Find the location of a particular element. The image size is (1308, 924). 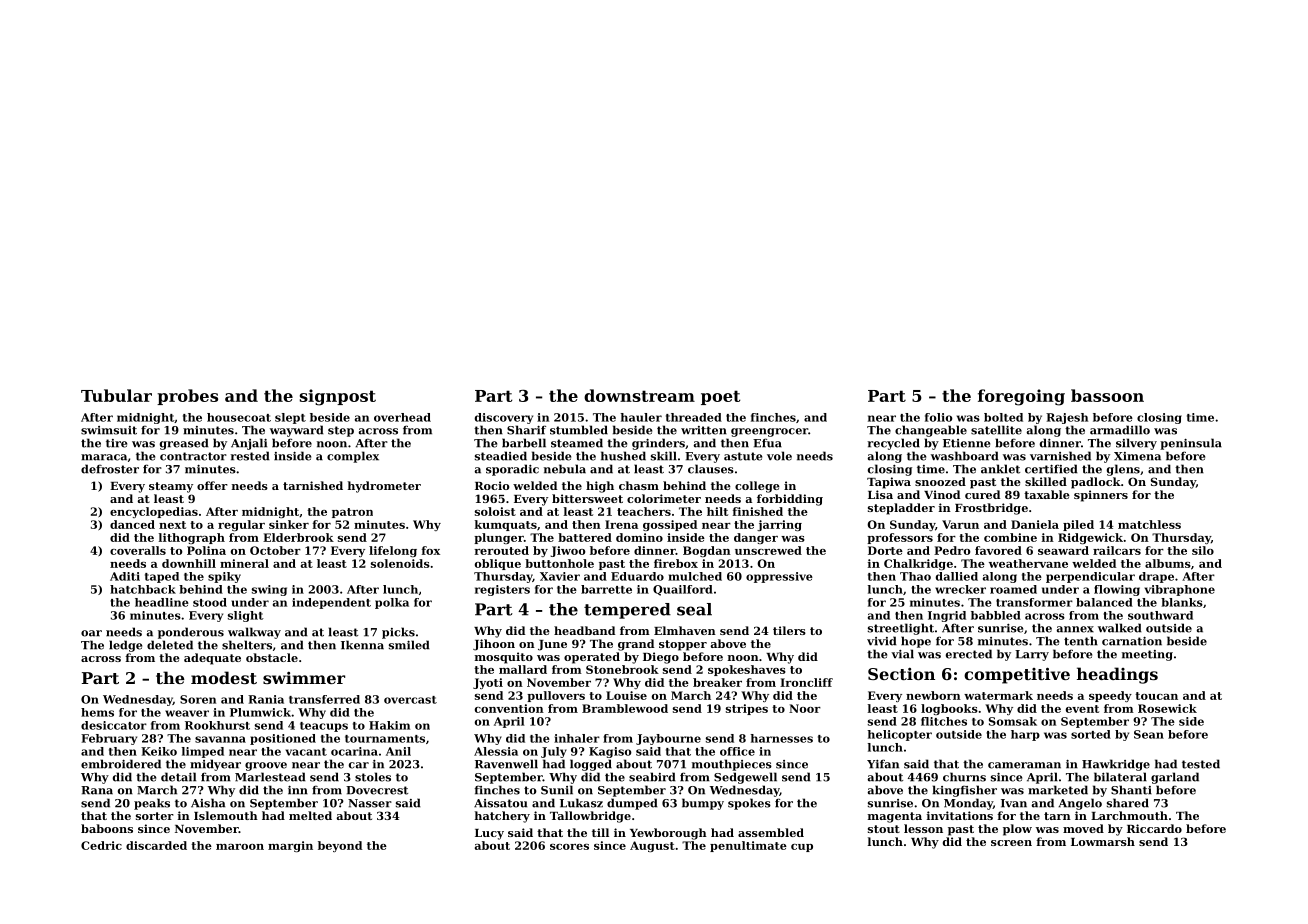

newborn is located at coordinates (933, 695).
